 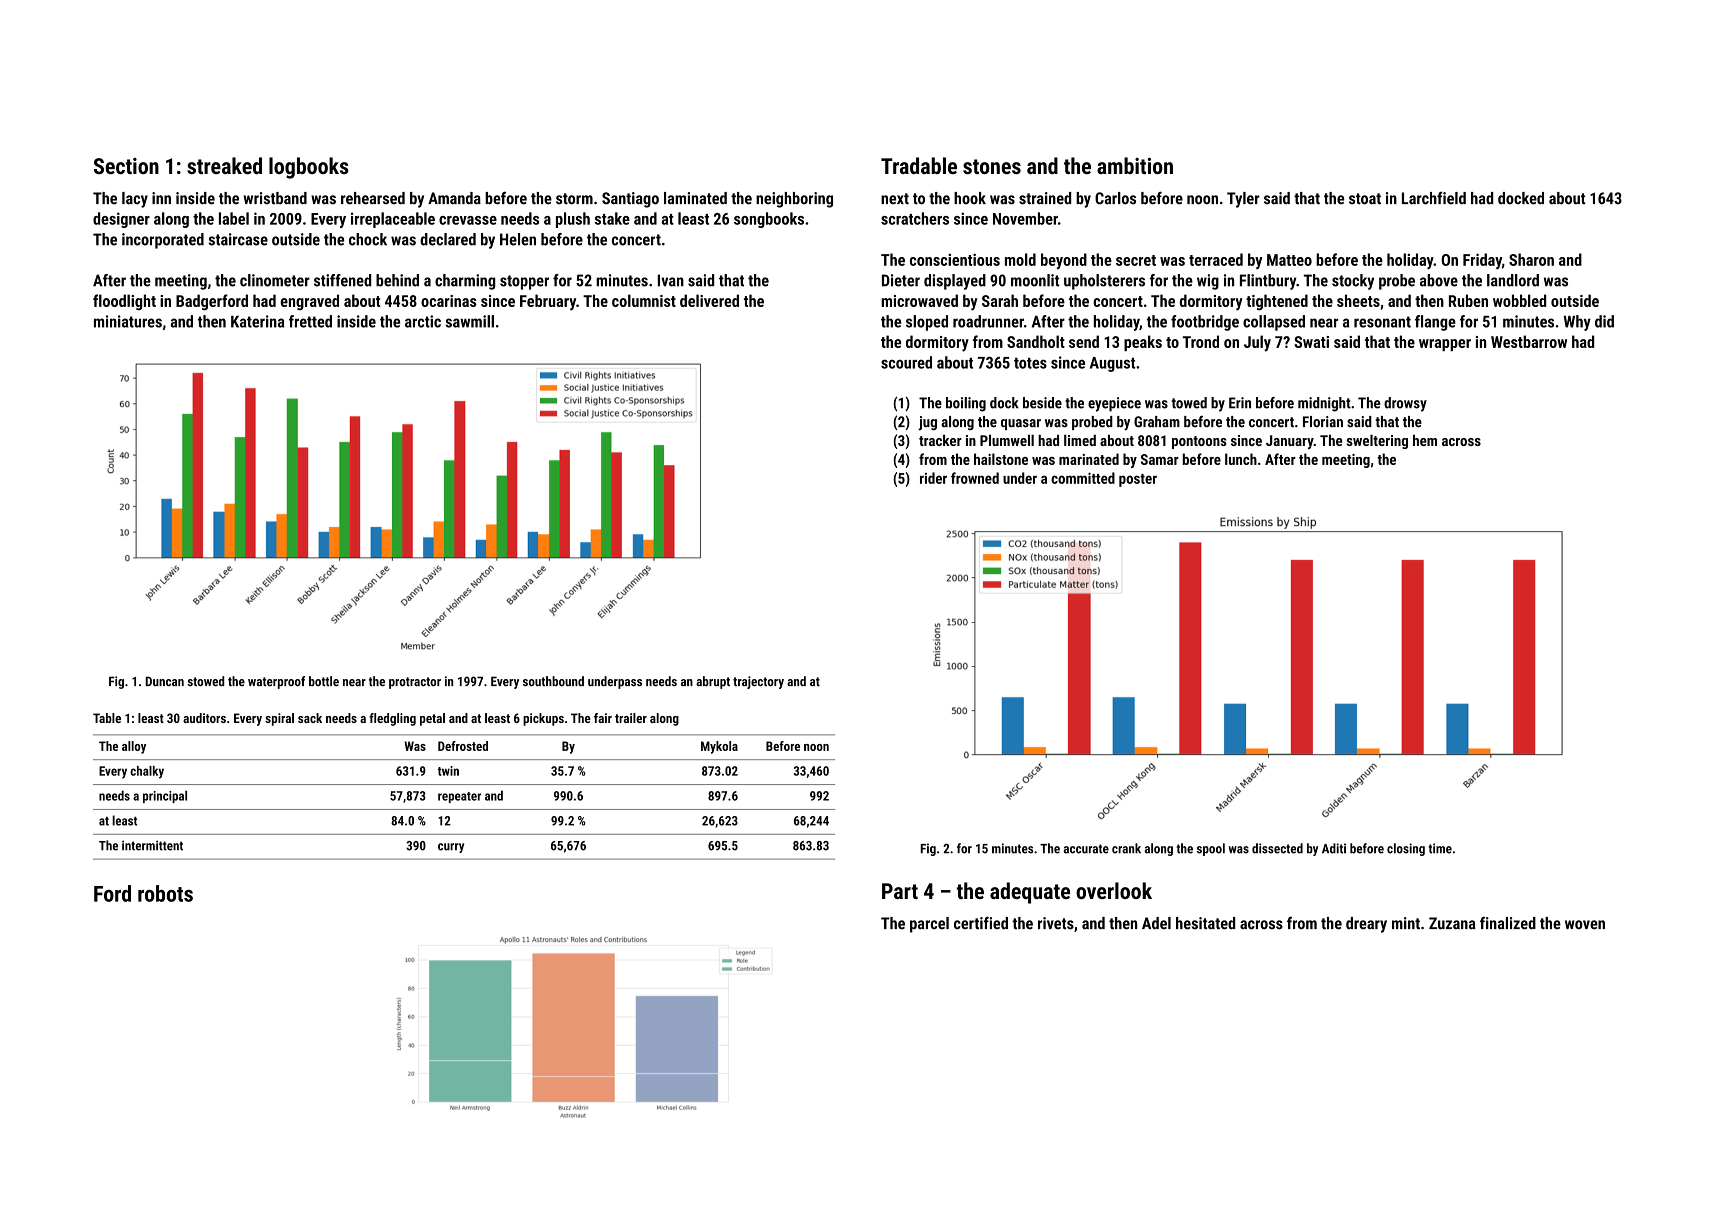 What do you see at coordinates (165, 893) in the screenshot?
I see `robots` at bounding box center [165, 893].
